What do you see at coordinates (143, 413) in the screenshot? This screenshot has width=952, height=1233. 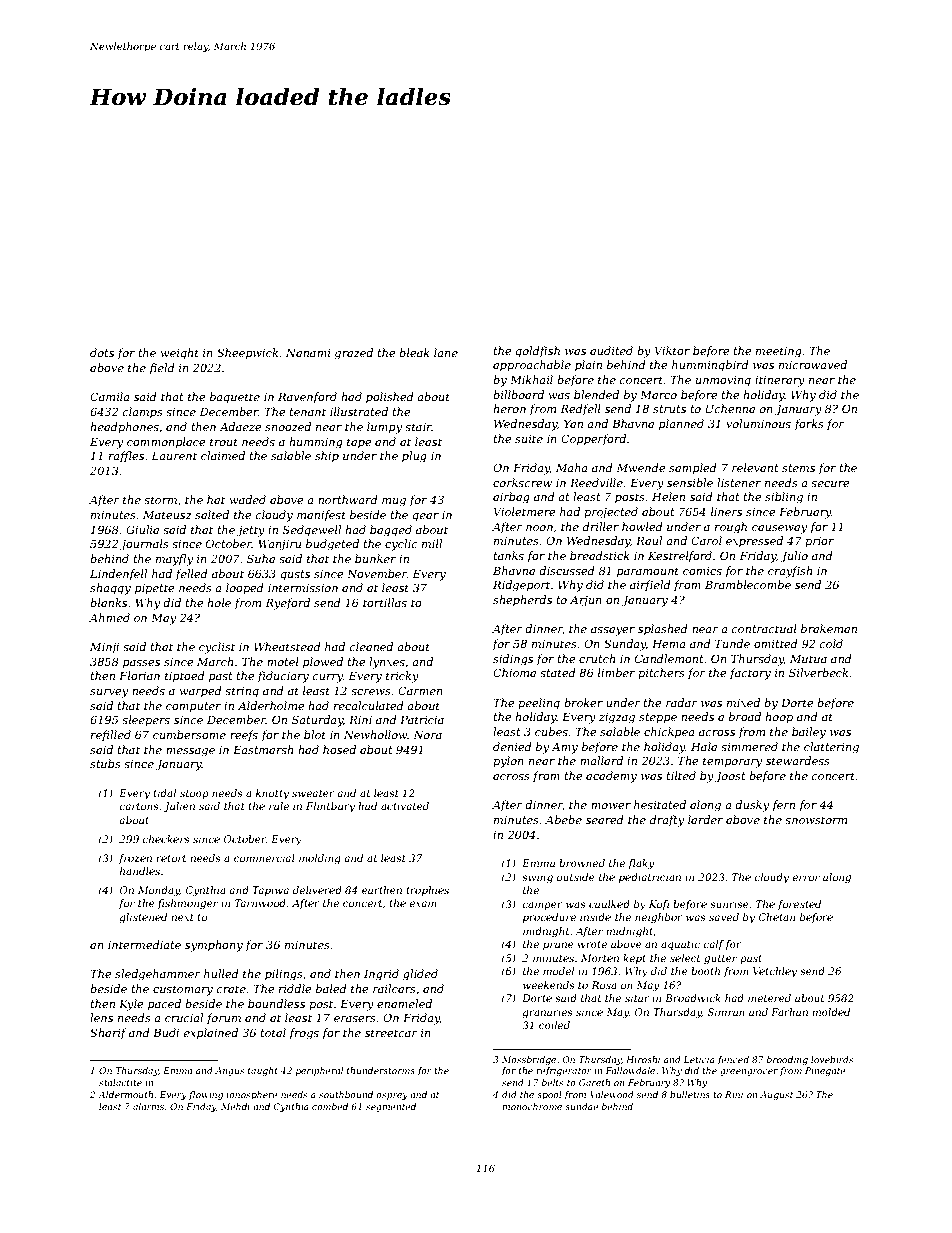 I see `clamps` at bounding box center [143, 413].
